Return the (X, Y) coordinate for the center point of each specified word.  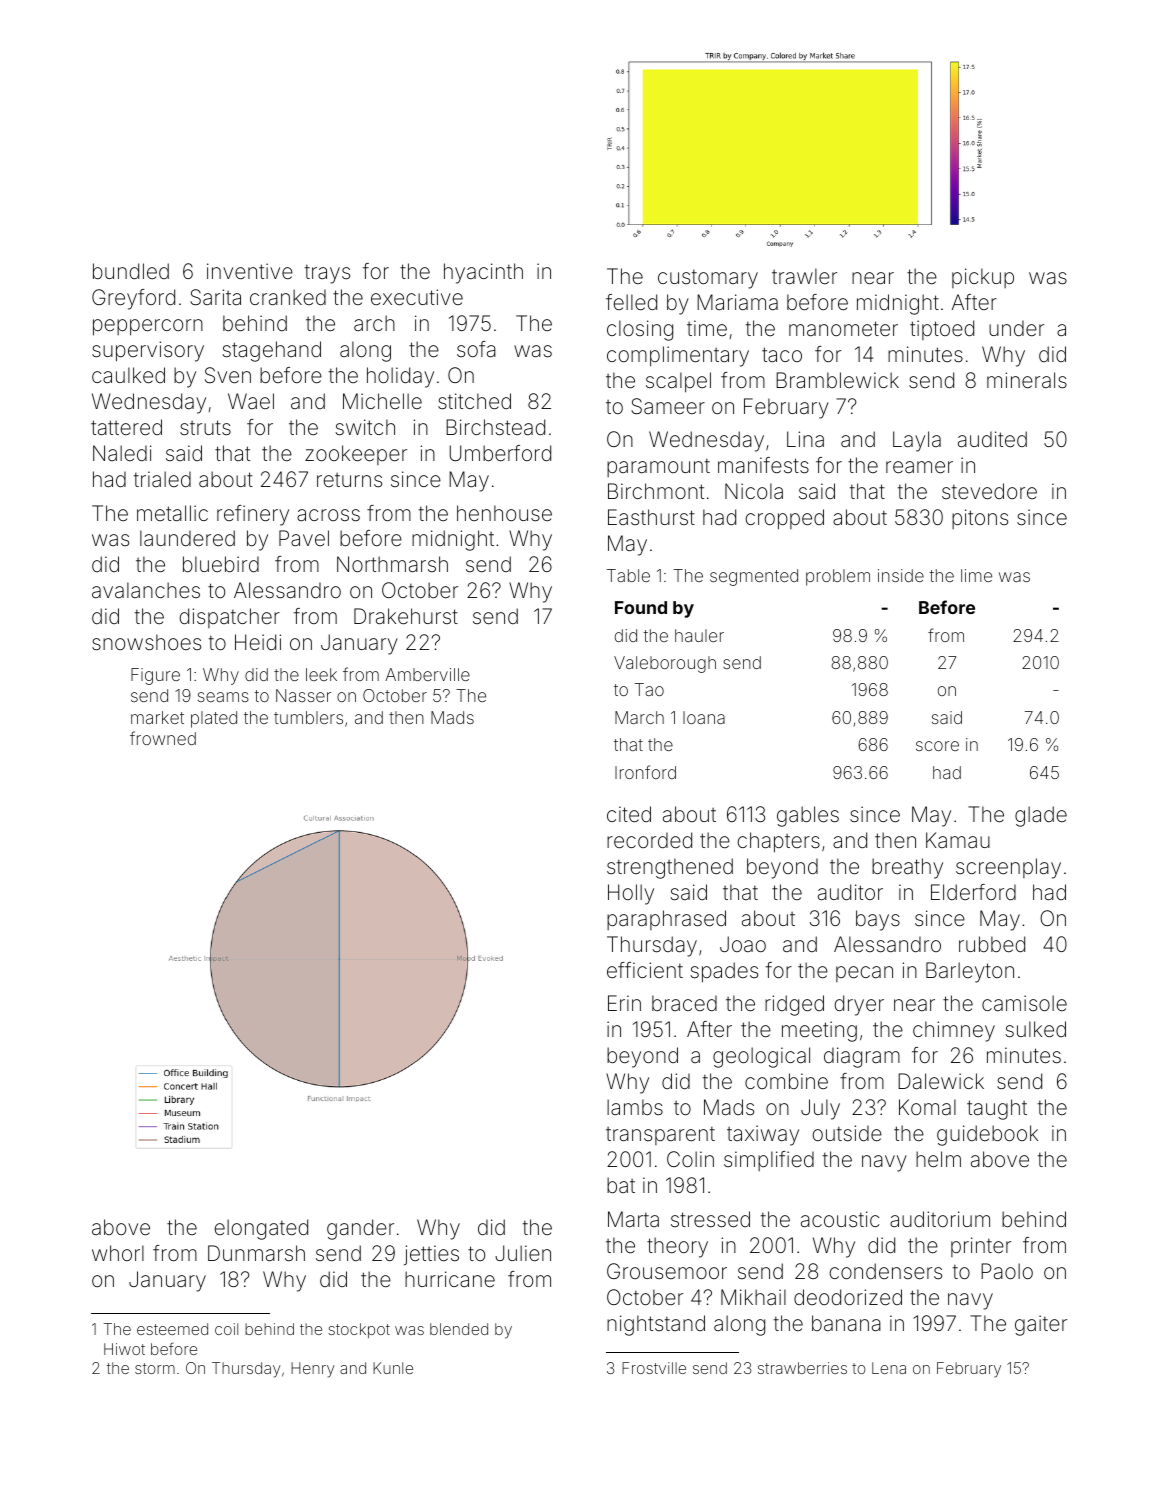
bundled (131, 271)
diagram (862, 1057)
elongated (261, 1229)
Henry (313, 1370)
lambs (635, 1107)
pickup (983, 278)
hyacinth (483, 273)
